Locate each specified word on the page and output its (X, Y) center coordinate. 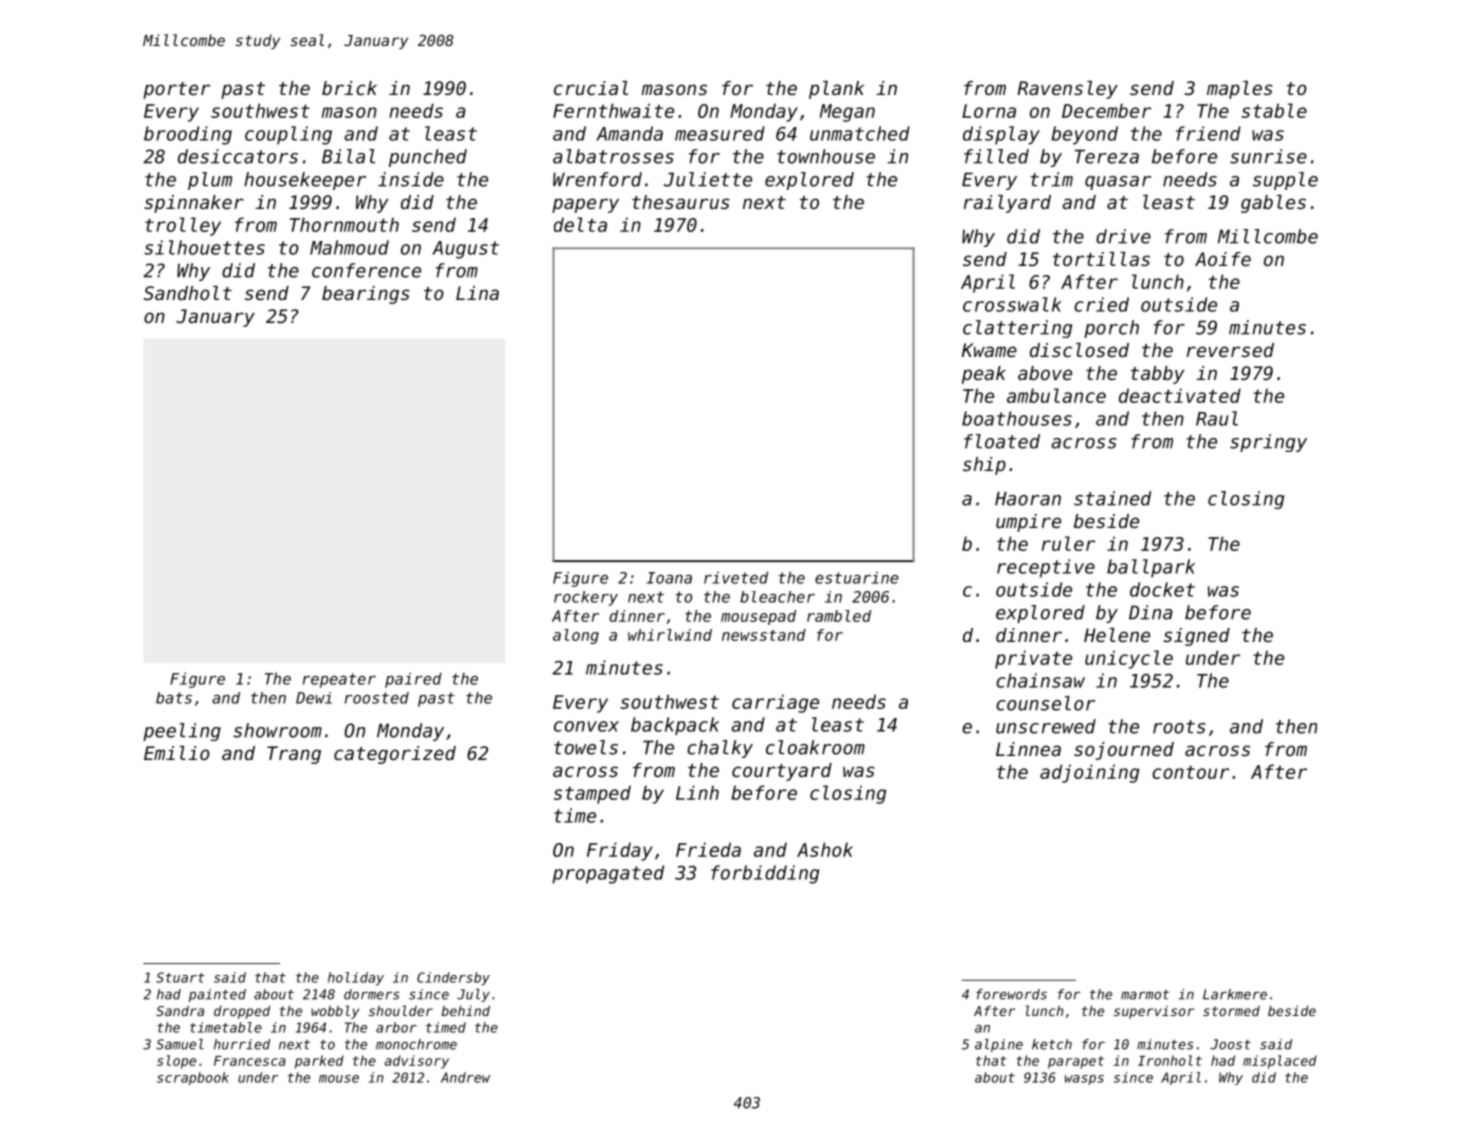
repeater (339, 680)
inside (411, 179)
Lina (477, 293)
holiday (356, 979)
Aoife (1223, 259)
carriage (775, 703)
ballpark (1151, 568)
